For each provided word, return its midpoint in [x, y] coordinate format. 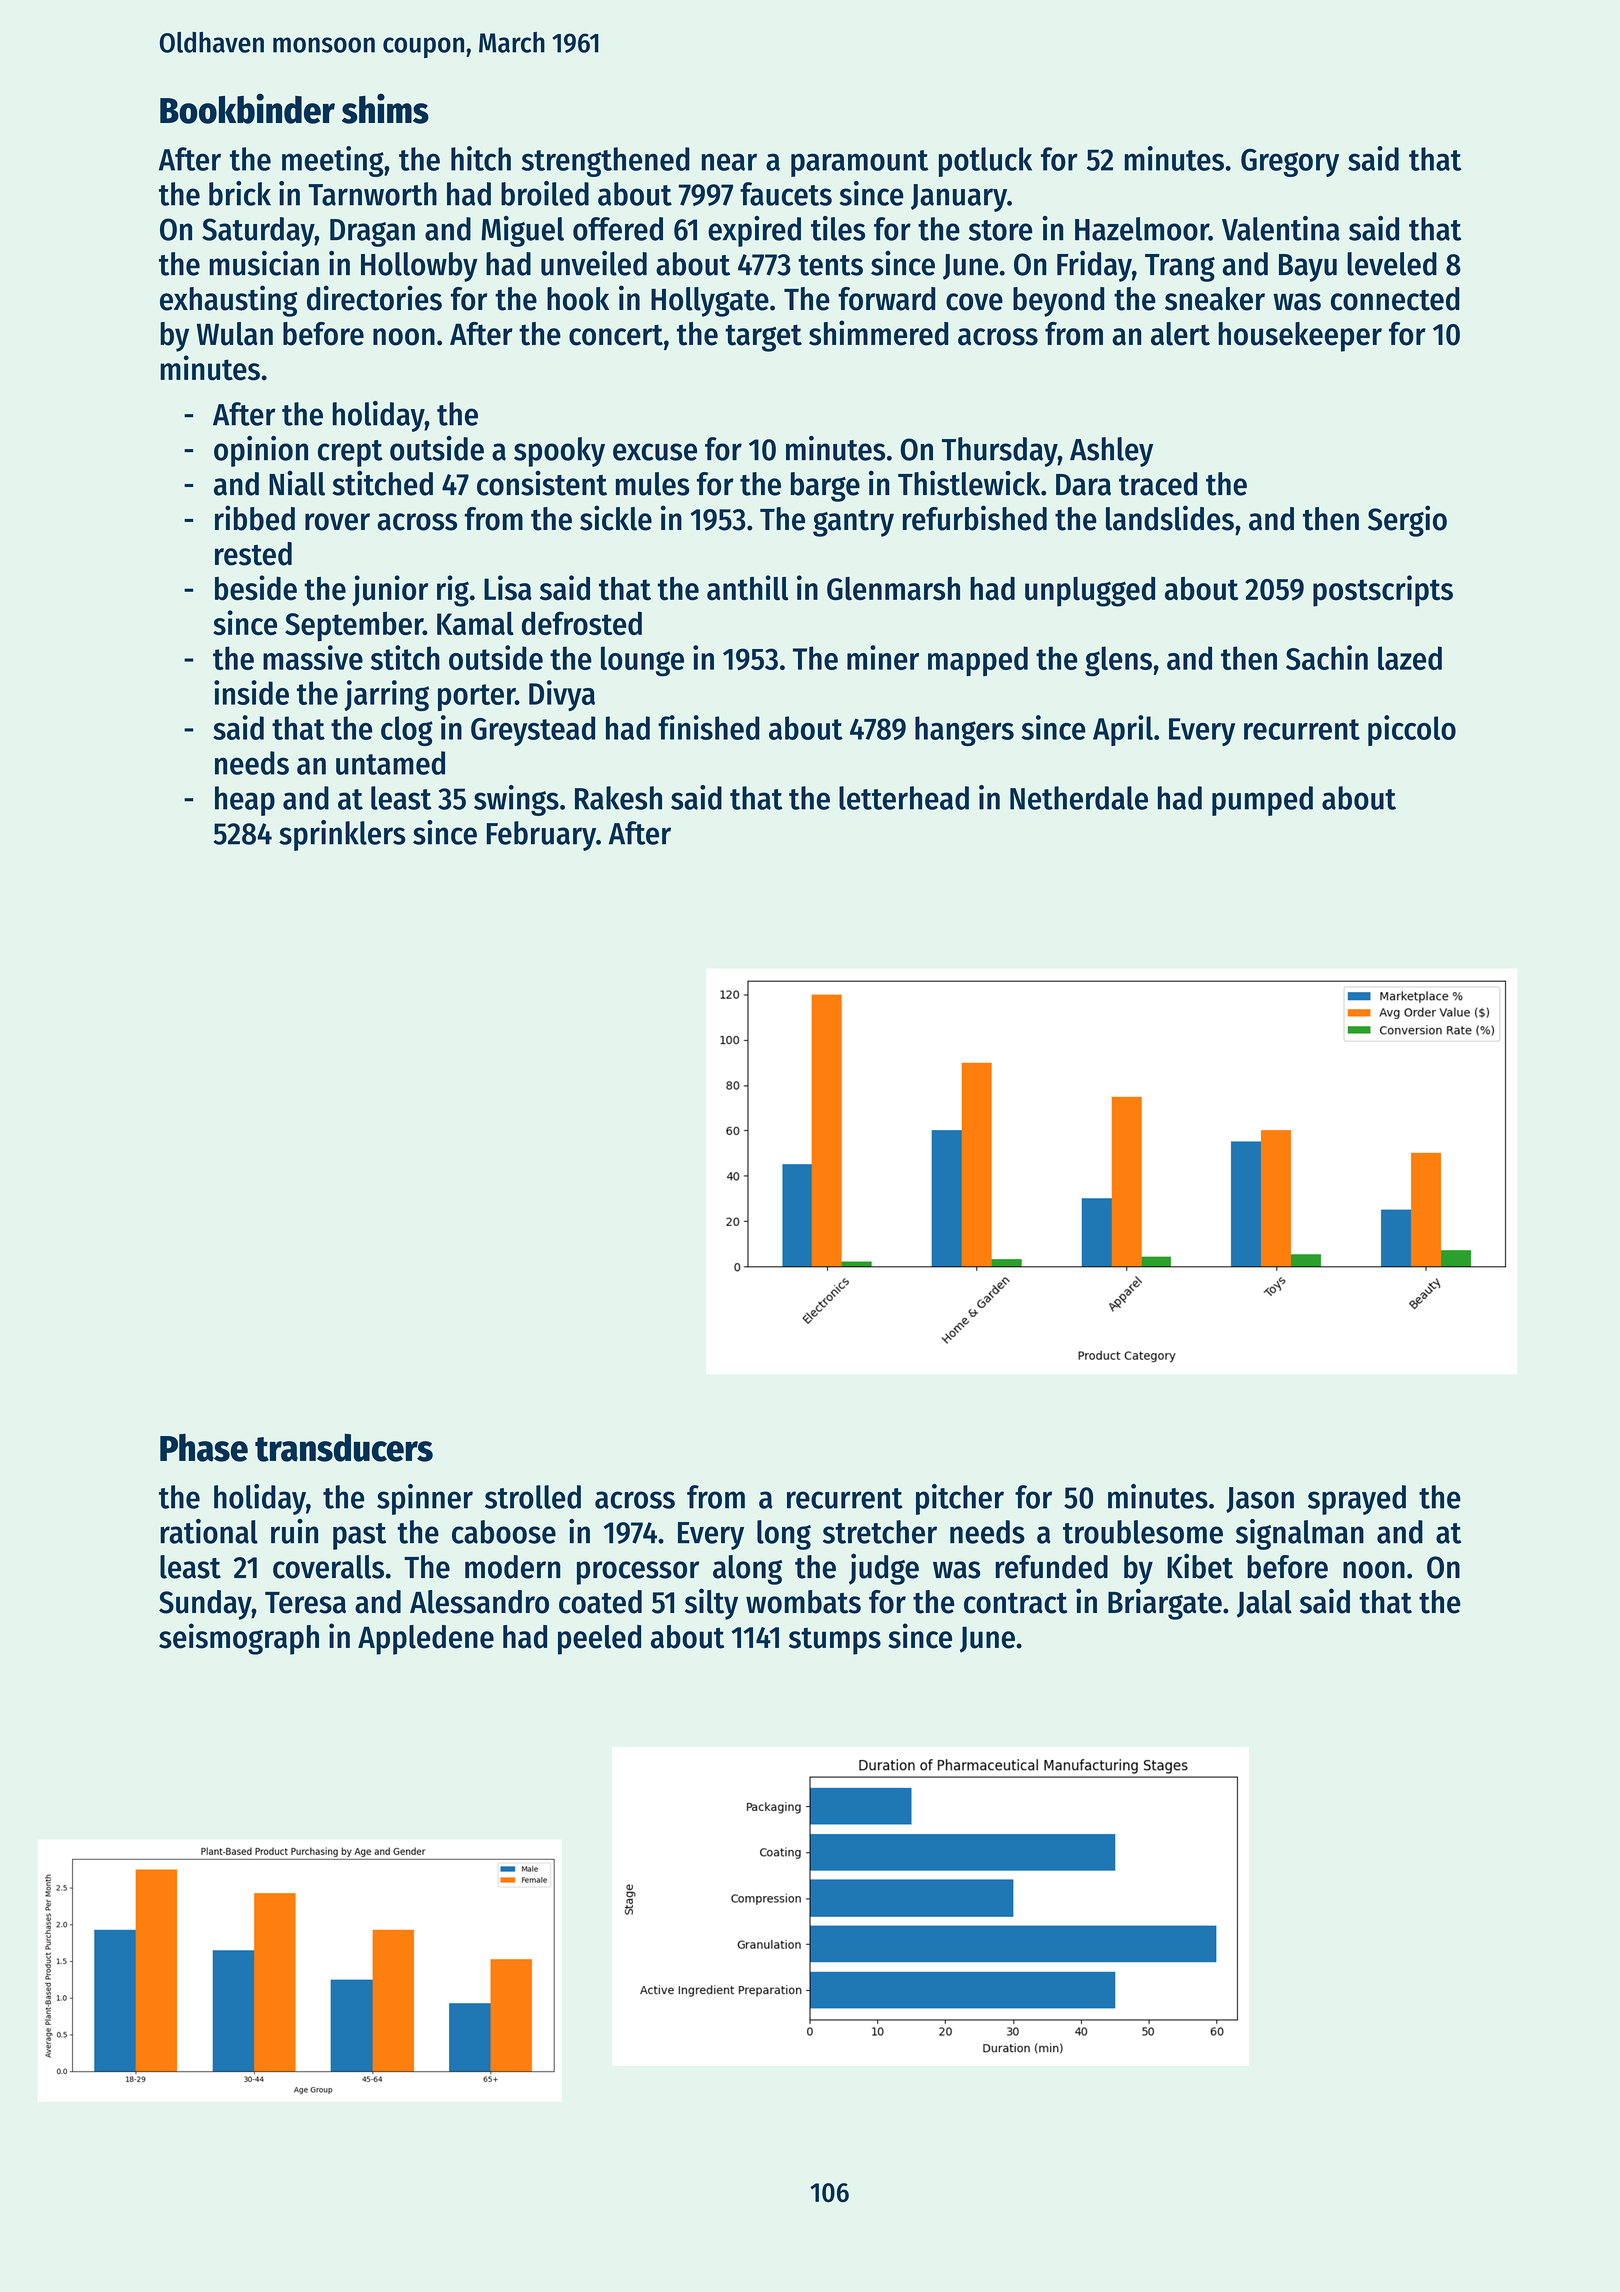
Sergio [1407, 521]
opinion [261, 451]
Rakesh [618, 798]
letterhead [904, 798]
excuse [655, 452]
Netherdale [1079, 798]
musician [264, 263]
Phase [204, 1447]
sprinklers [342, 835]
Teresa [305, 1603]
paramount [859, 163]
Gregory [1290, 162]
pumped [1262, 801]
